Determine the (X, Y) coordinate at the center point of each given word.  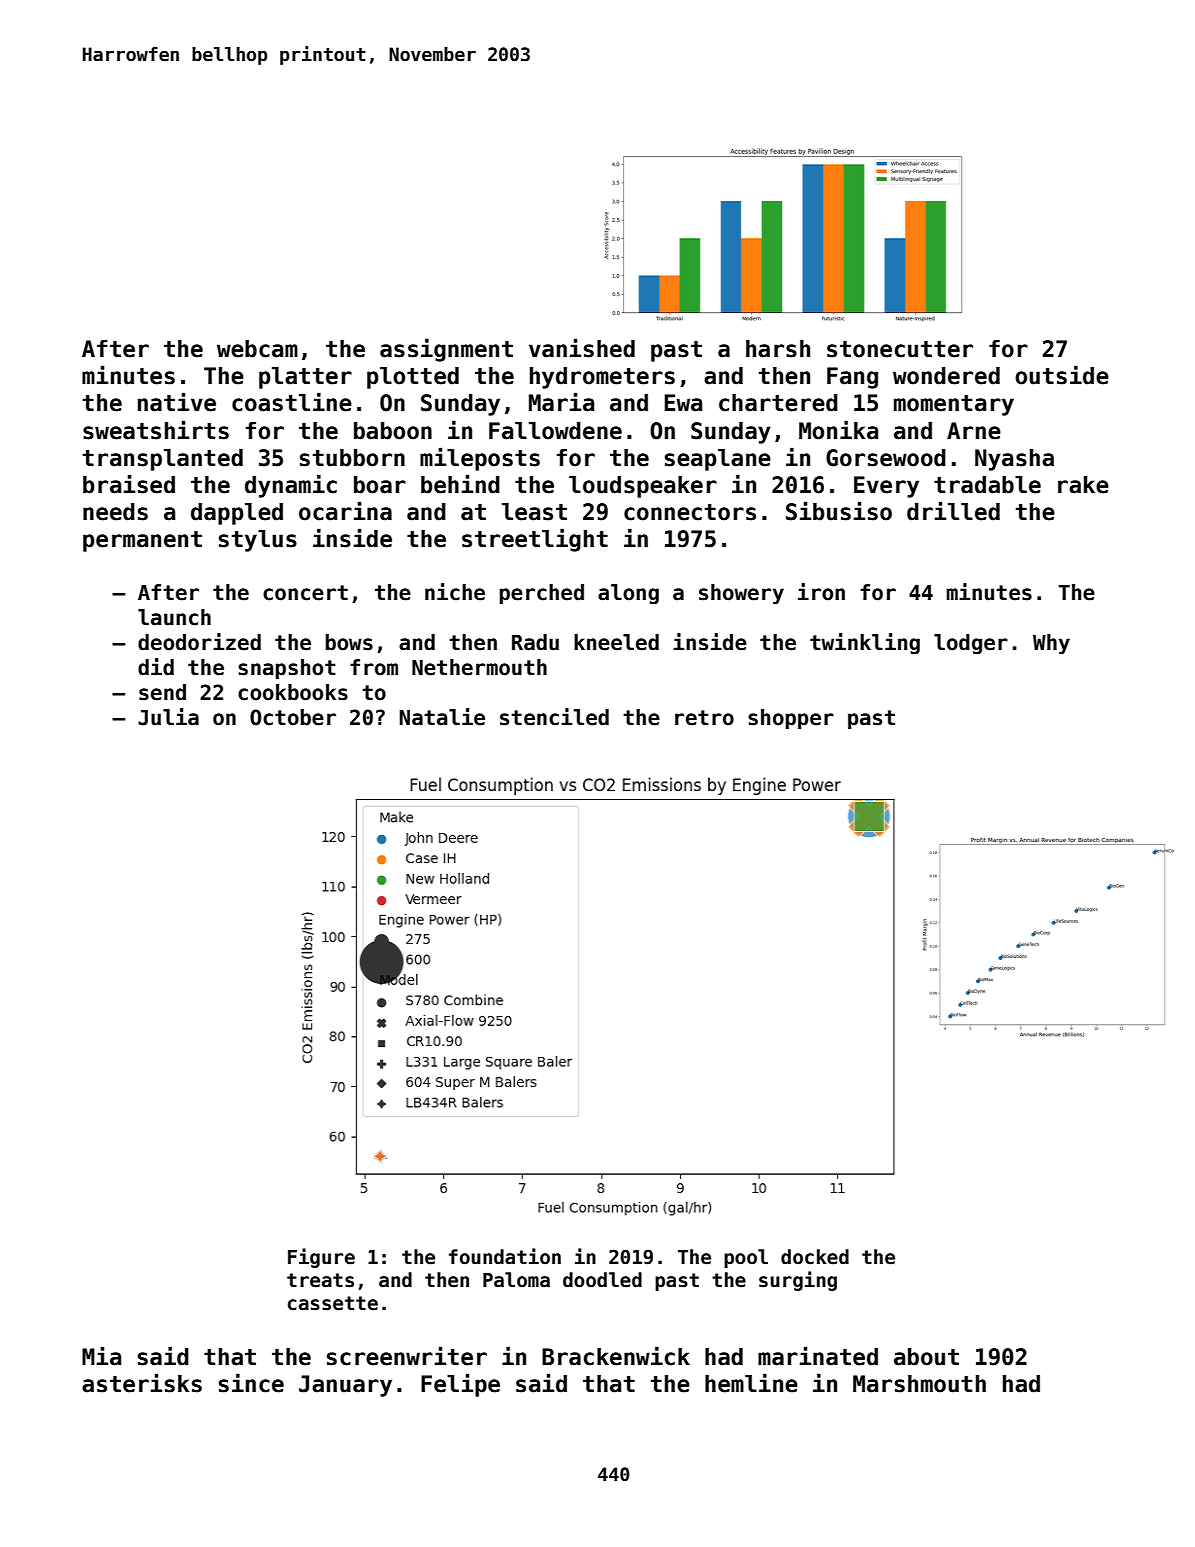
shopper (791, 719)
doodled (602, 1280)
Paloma (516, 1280)
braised (129, 484)
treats (320, 1280)
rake (1083, 485)
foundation (505, 1256)
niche (455, 592)
